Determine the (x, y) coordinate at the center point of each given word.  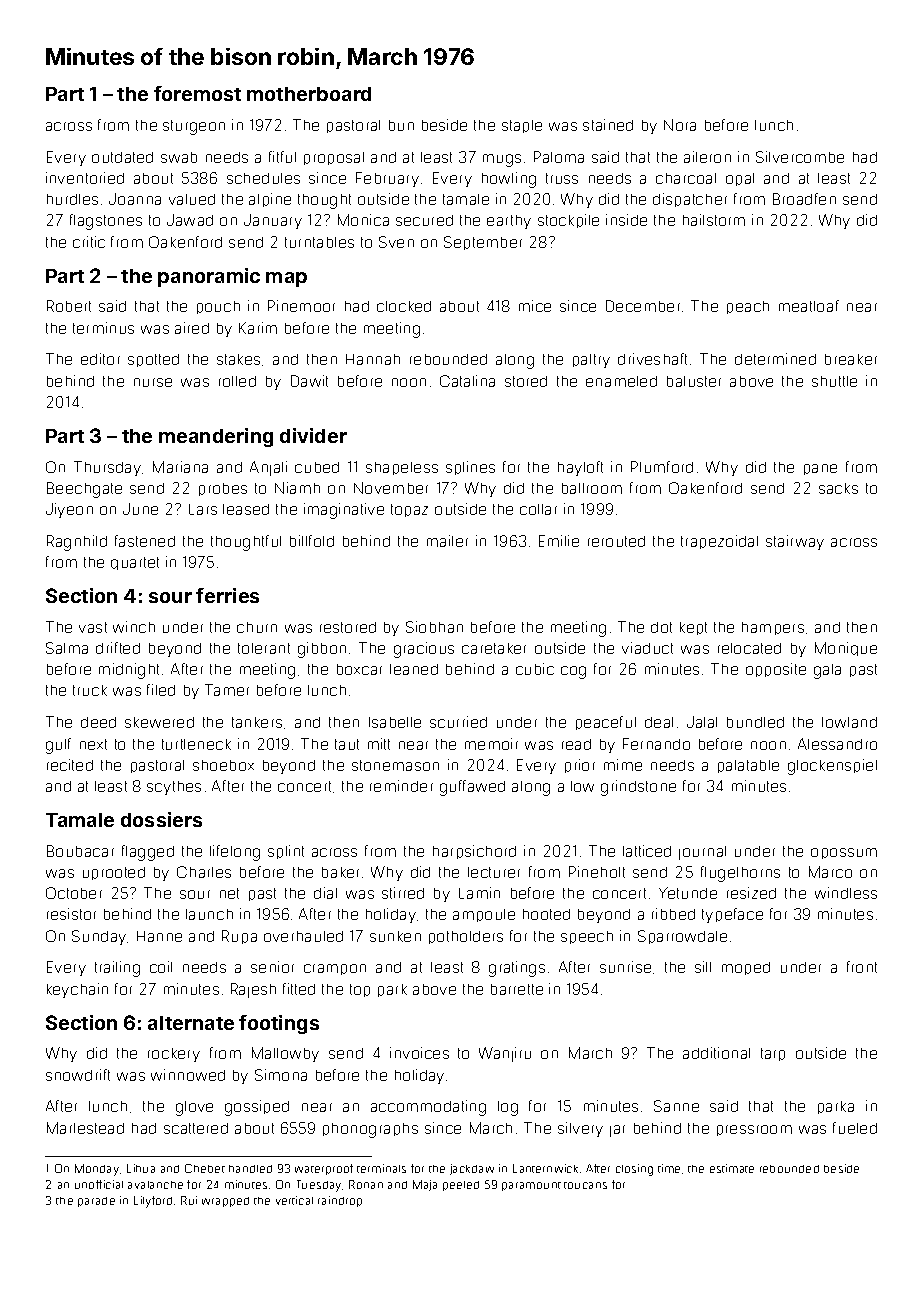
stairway (795, 542)
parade (96, 1202)
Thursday (107, 468)
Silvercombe (800, 157)
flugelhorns (740, 874)
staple (522, 126)
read (576, 744)
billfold (312, 541)
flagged (148, 853)
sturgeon (194, 127)
